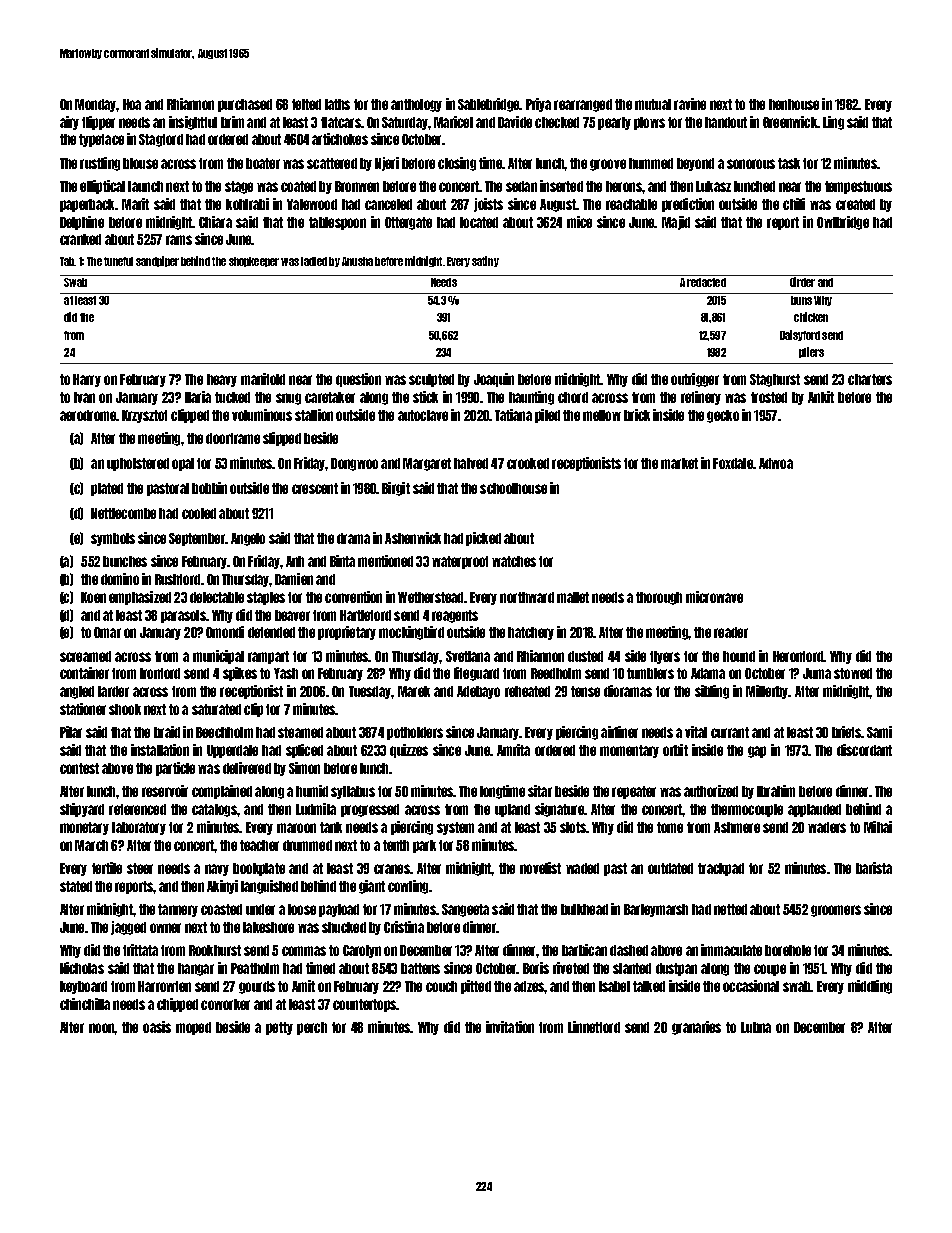 The width and height of the screenshot is (952, 1233). What do you see at coordinates (95, 105) in the screenshot?
I see `Monday` at bounding box center [95, 105].
